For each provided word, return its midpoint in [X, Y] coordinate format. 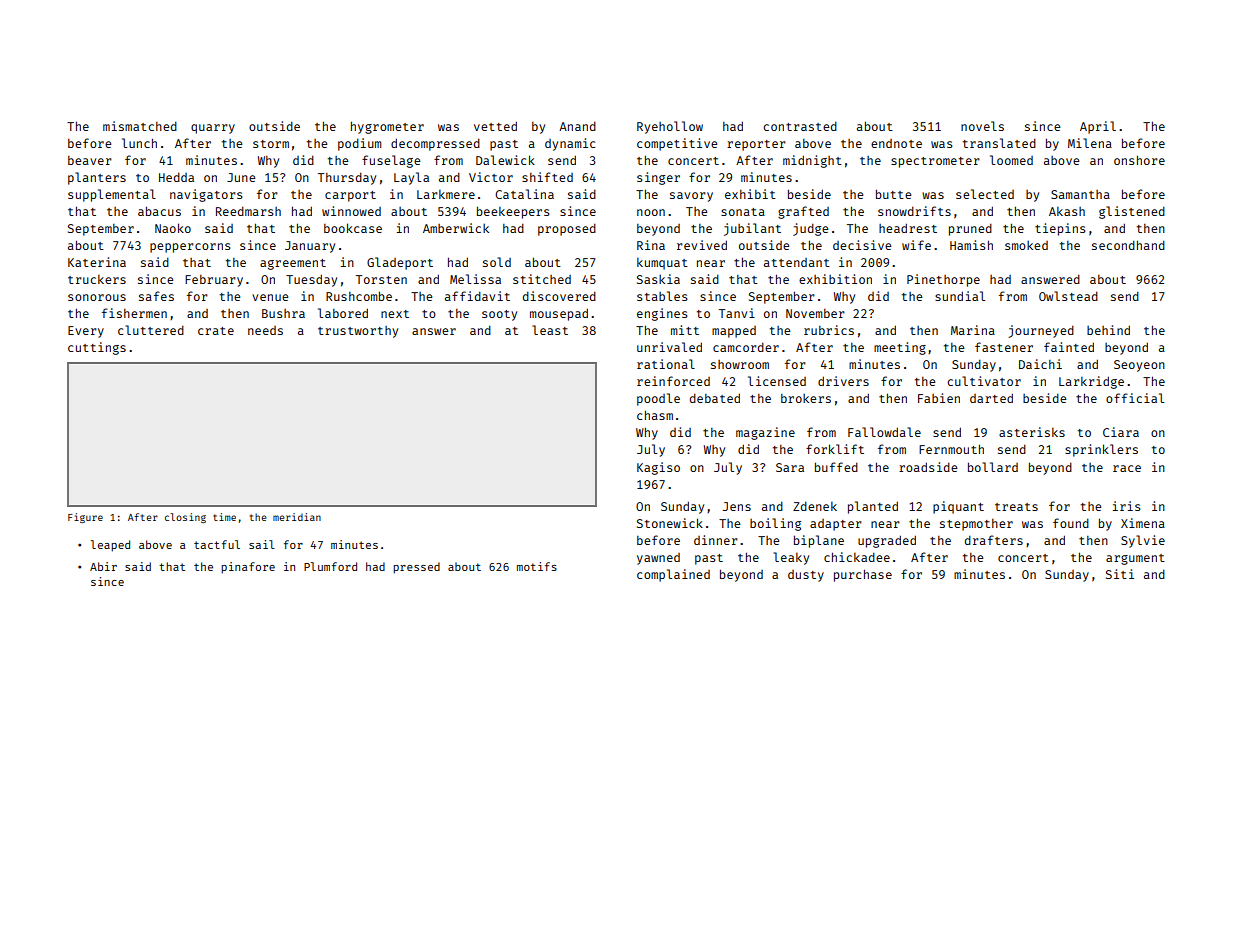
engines [662, 314]
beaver [90, 160]
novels [982, 126]
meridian [297, 517]
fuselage [391, 161]
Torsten [381, 279]
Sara [790, 467]
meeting [900, 348]
